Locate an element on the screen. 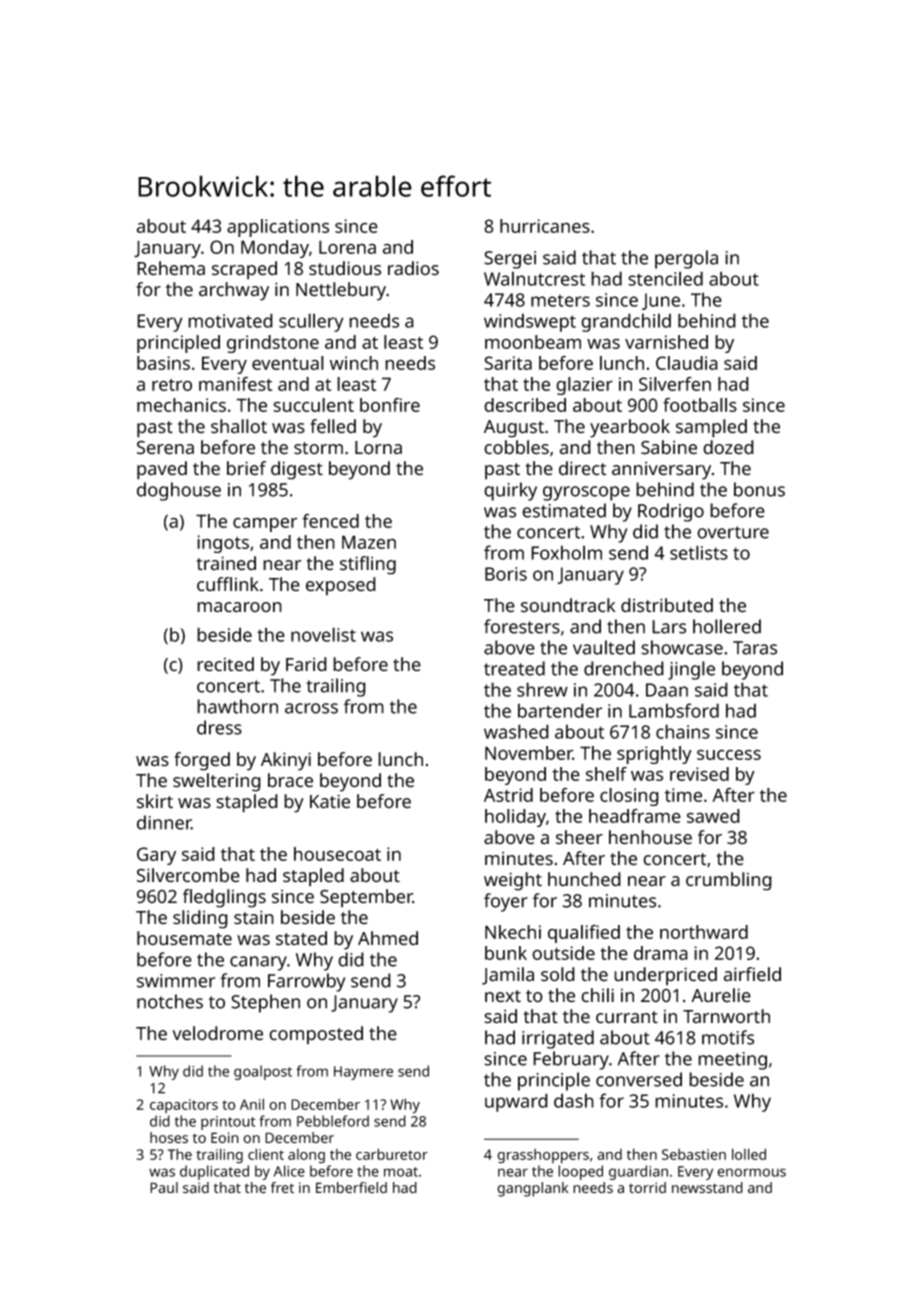  bonfire is located at coordinates (390, 404).
